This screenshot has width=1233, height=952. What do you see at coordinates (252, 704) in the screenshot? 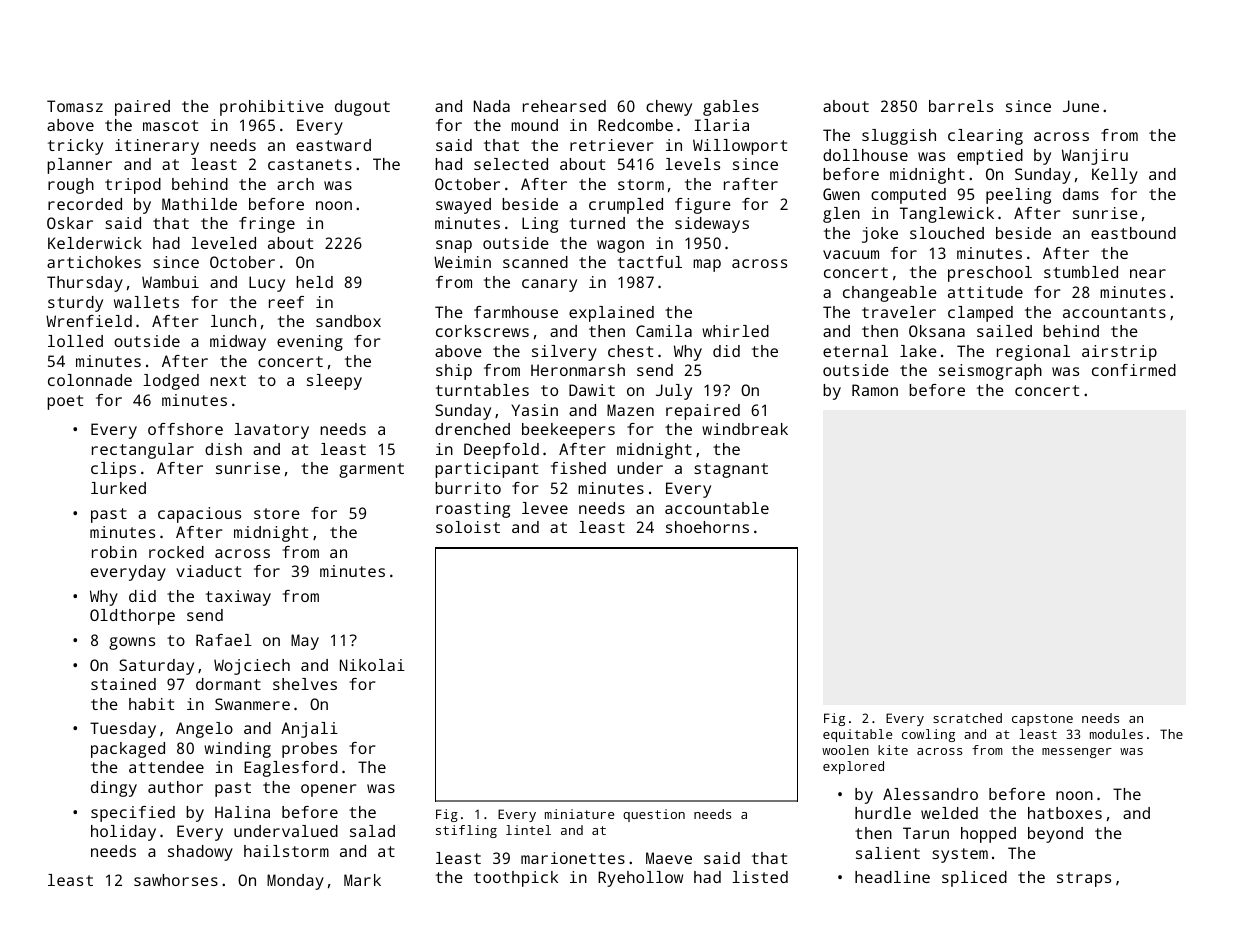
I see `Swanmere` at bounding box center [252, 704].
